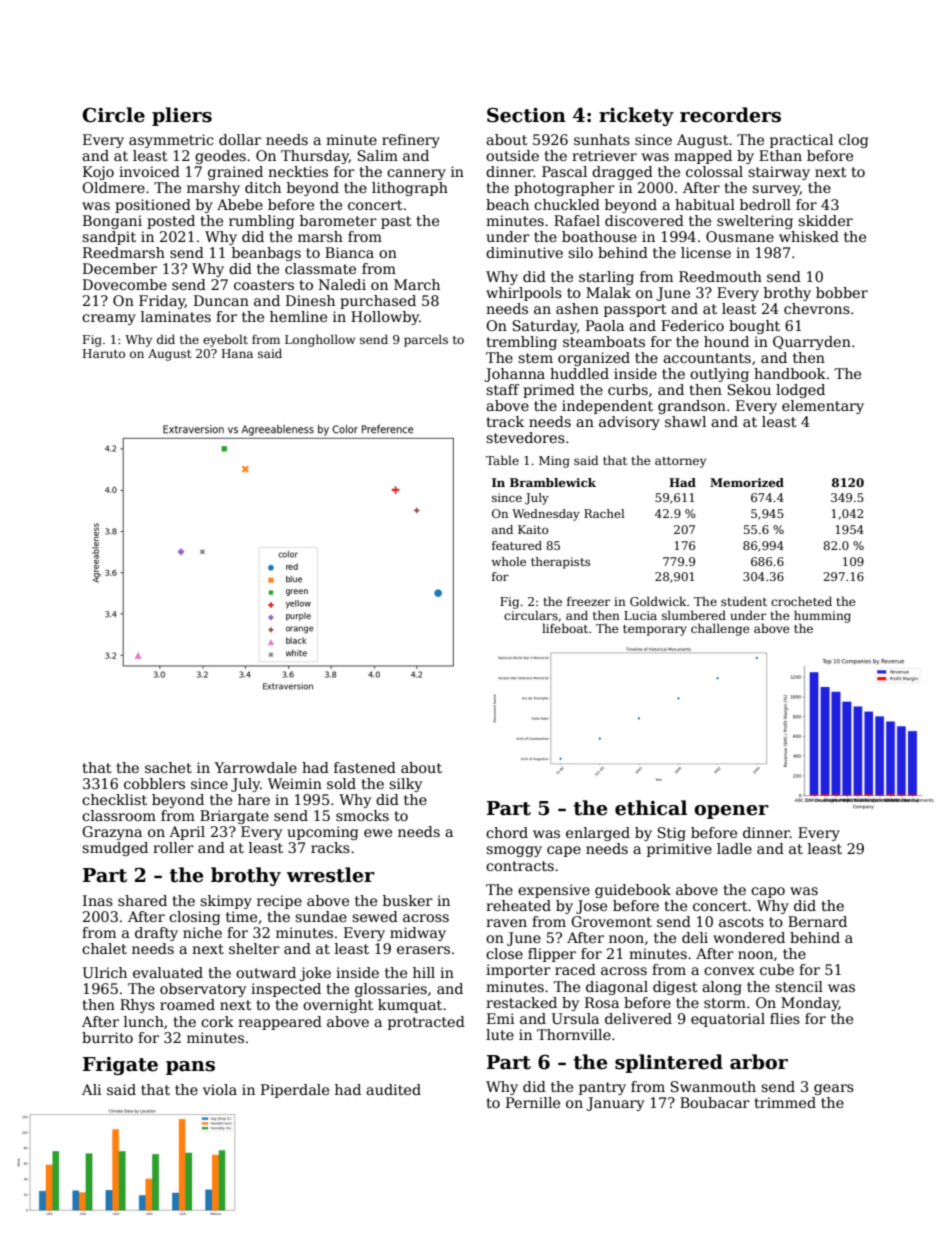 This page has width=952, height=1233. Describe the element at coordinates (391, 990) in the page. I see `glossaries` at that location.
